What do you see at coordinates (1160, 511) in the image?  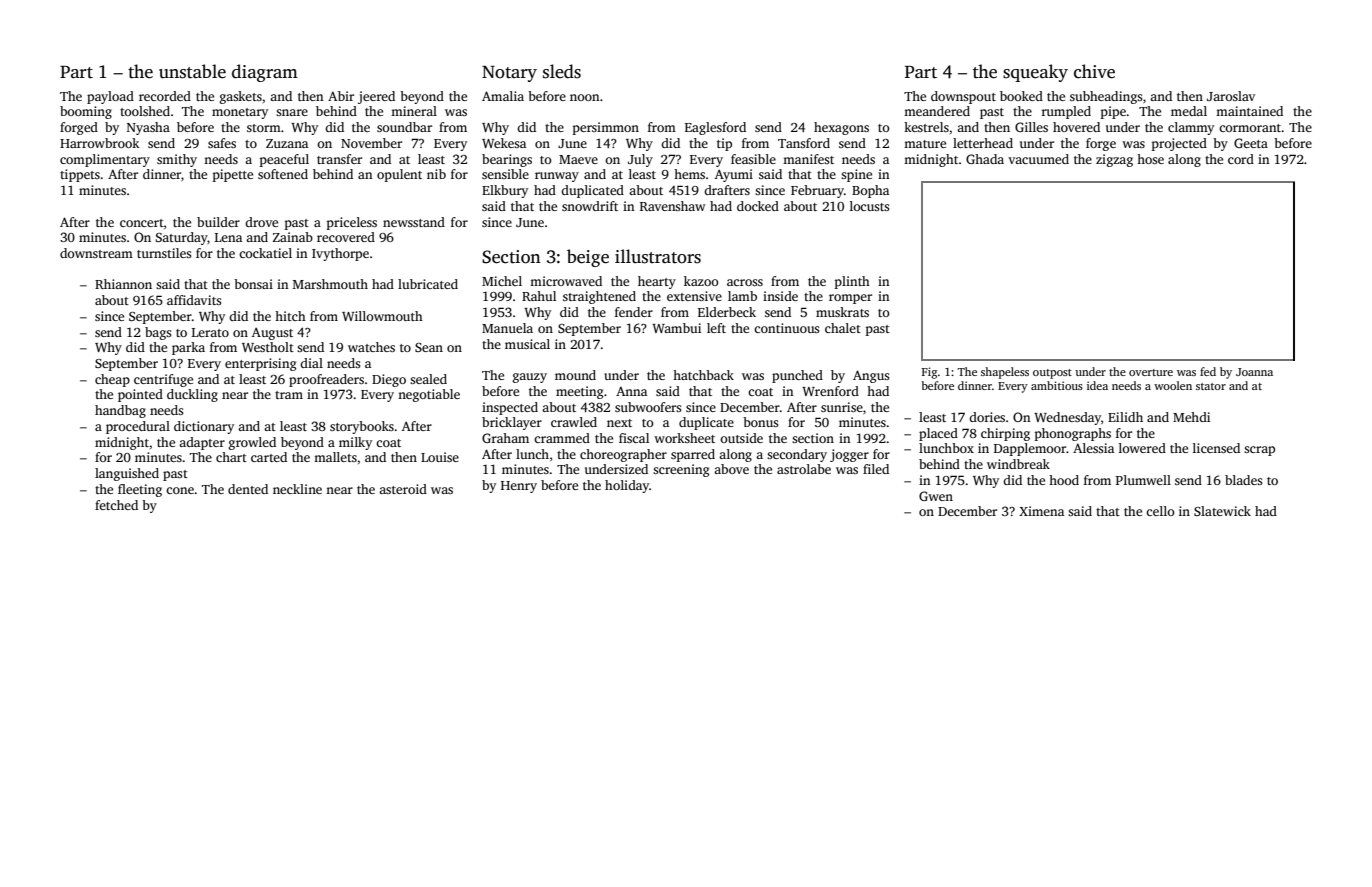 I see `cello` at bounding box center [1160, 511].
